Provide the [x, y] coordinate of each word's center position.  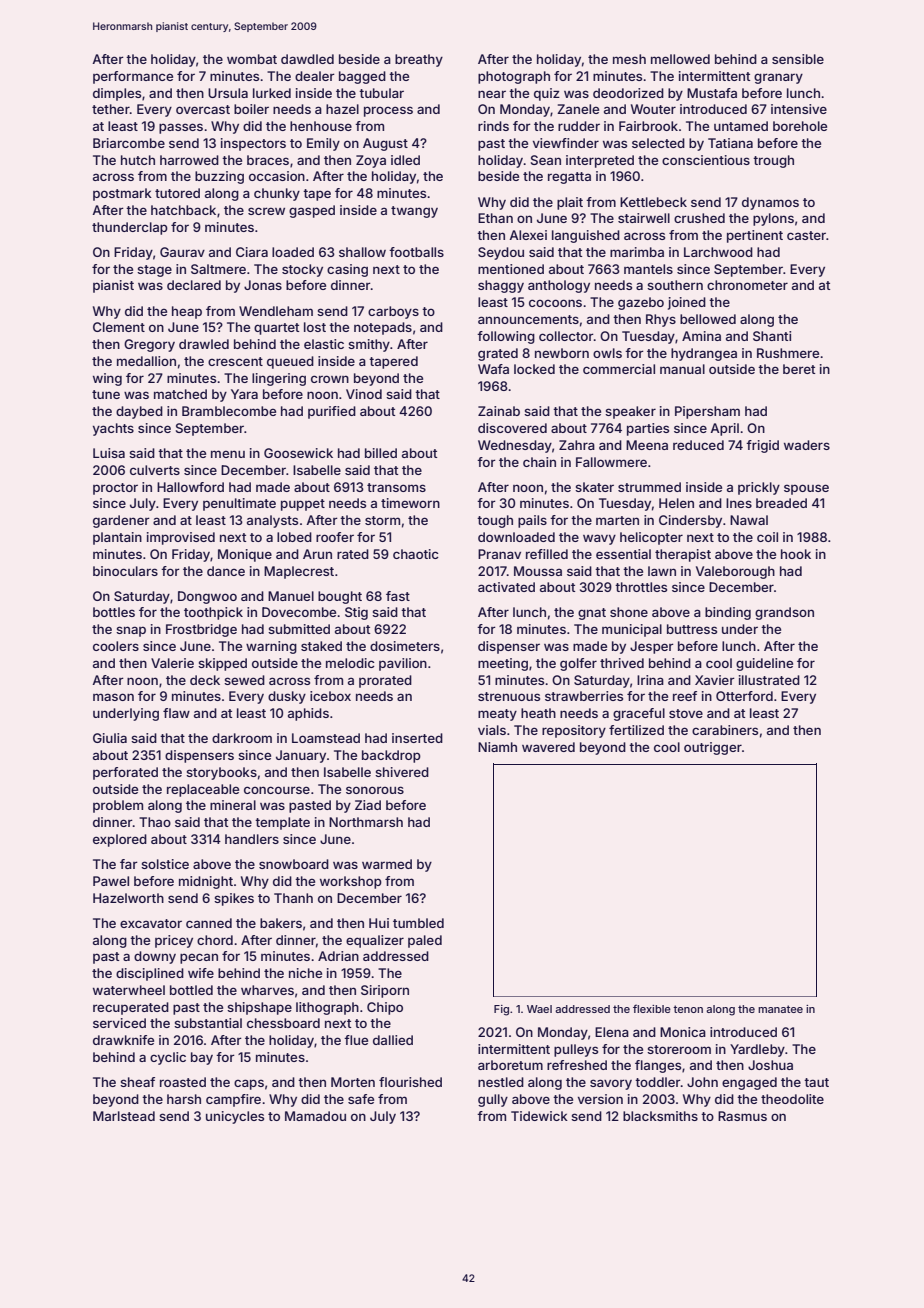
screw [266, 211]
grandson [784, 613]
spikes [234, 899]
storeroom [679, 1049]
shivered [402, 772]
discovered [512, 428]
